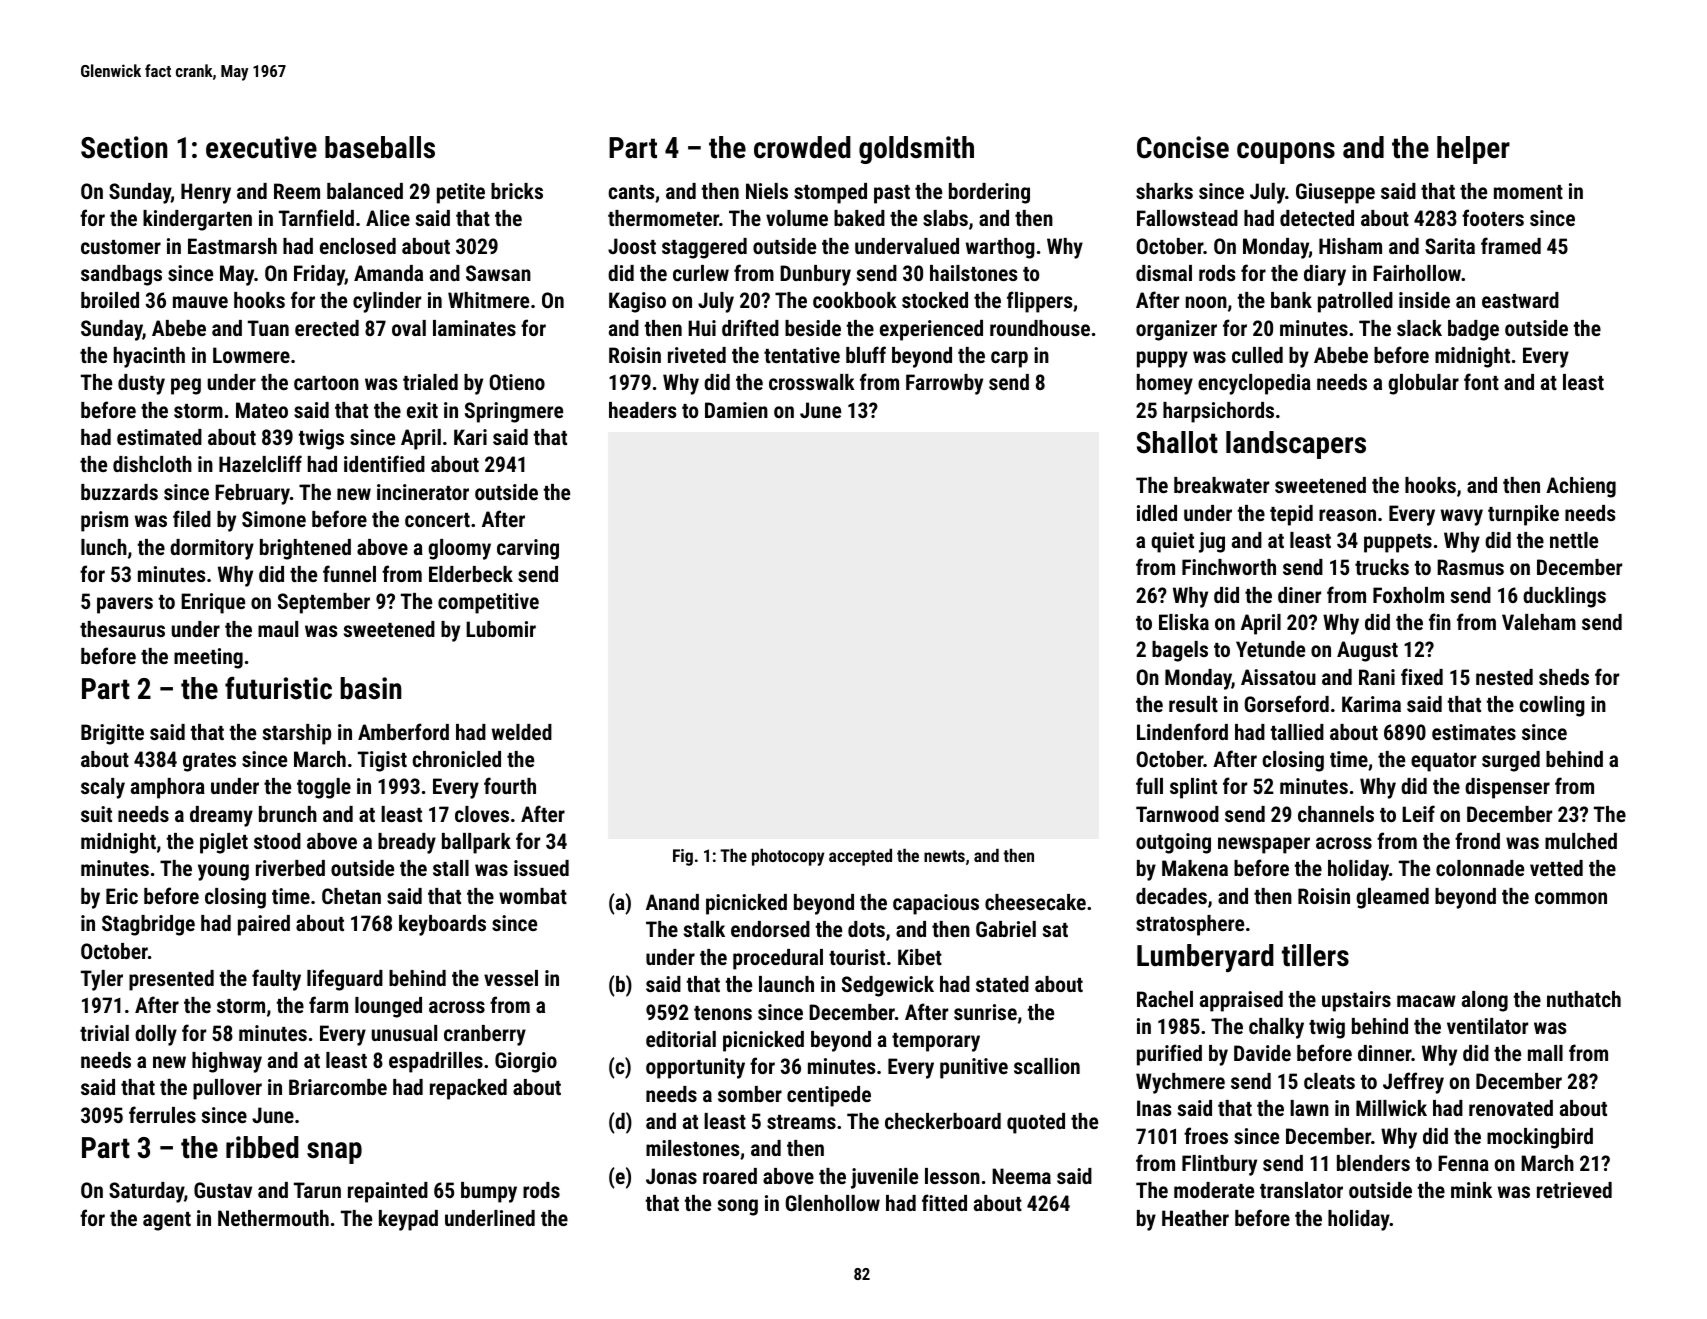 The height and width of the image is (1319, 1707). Describe the element at coordinates (1190, 925) in the image. I see `stratosphere` at that location.
